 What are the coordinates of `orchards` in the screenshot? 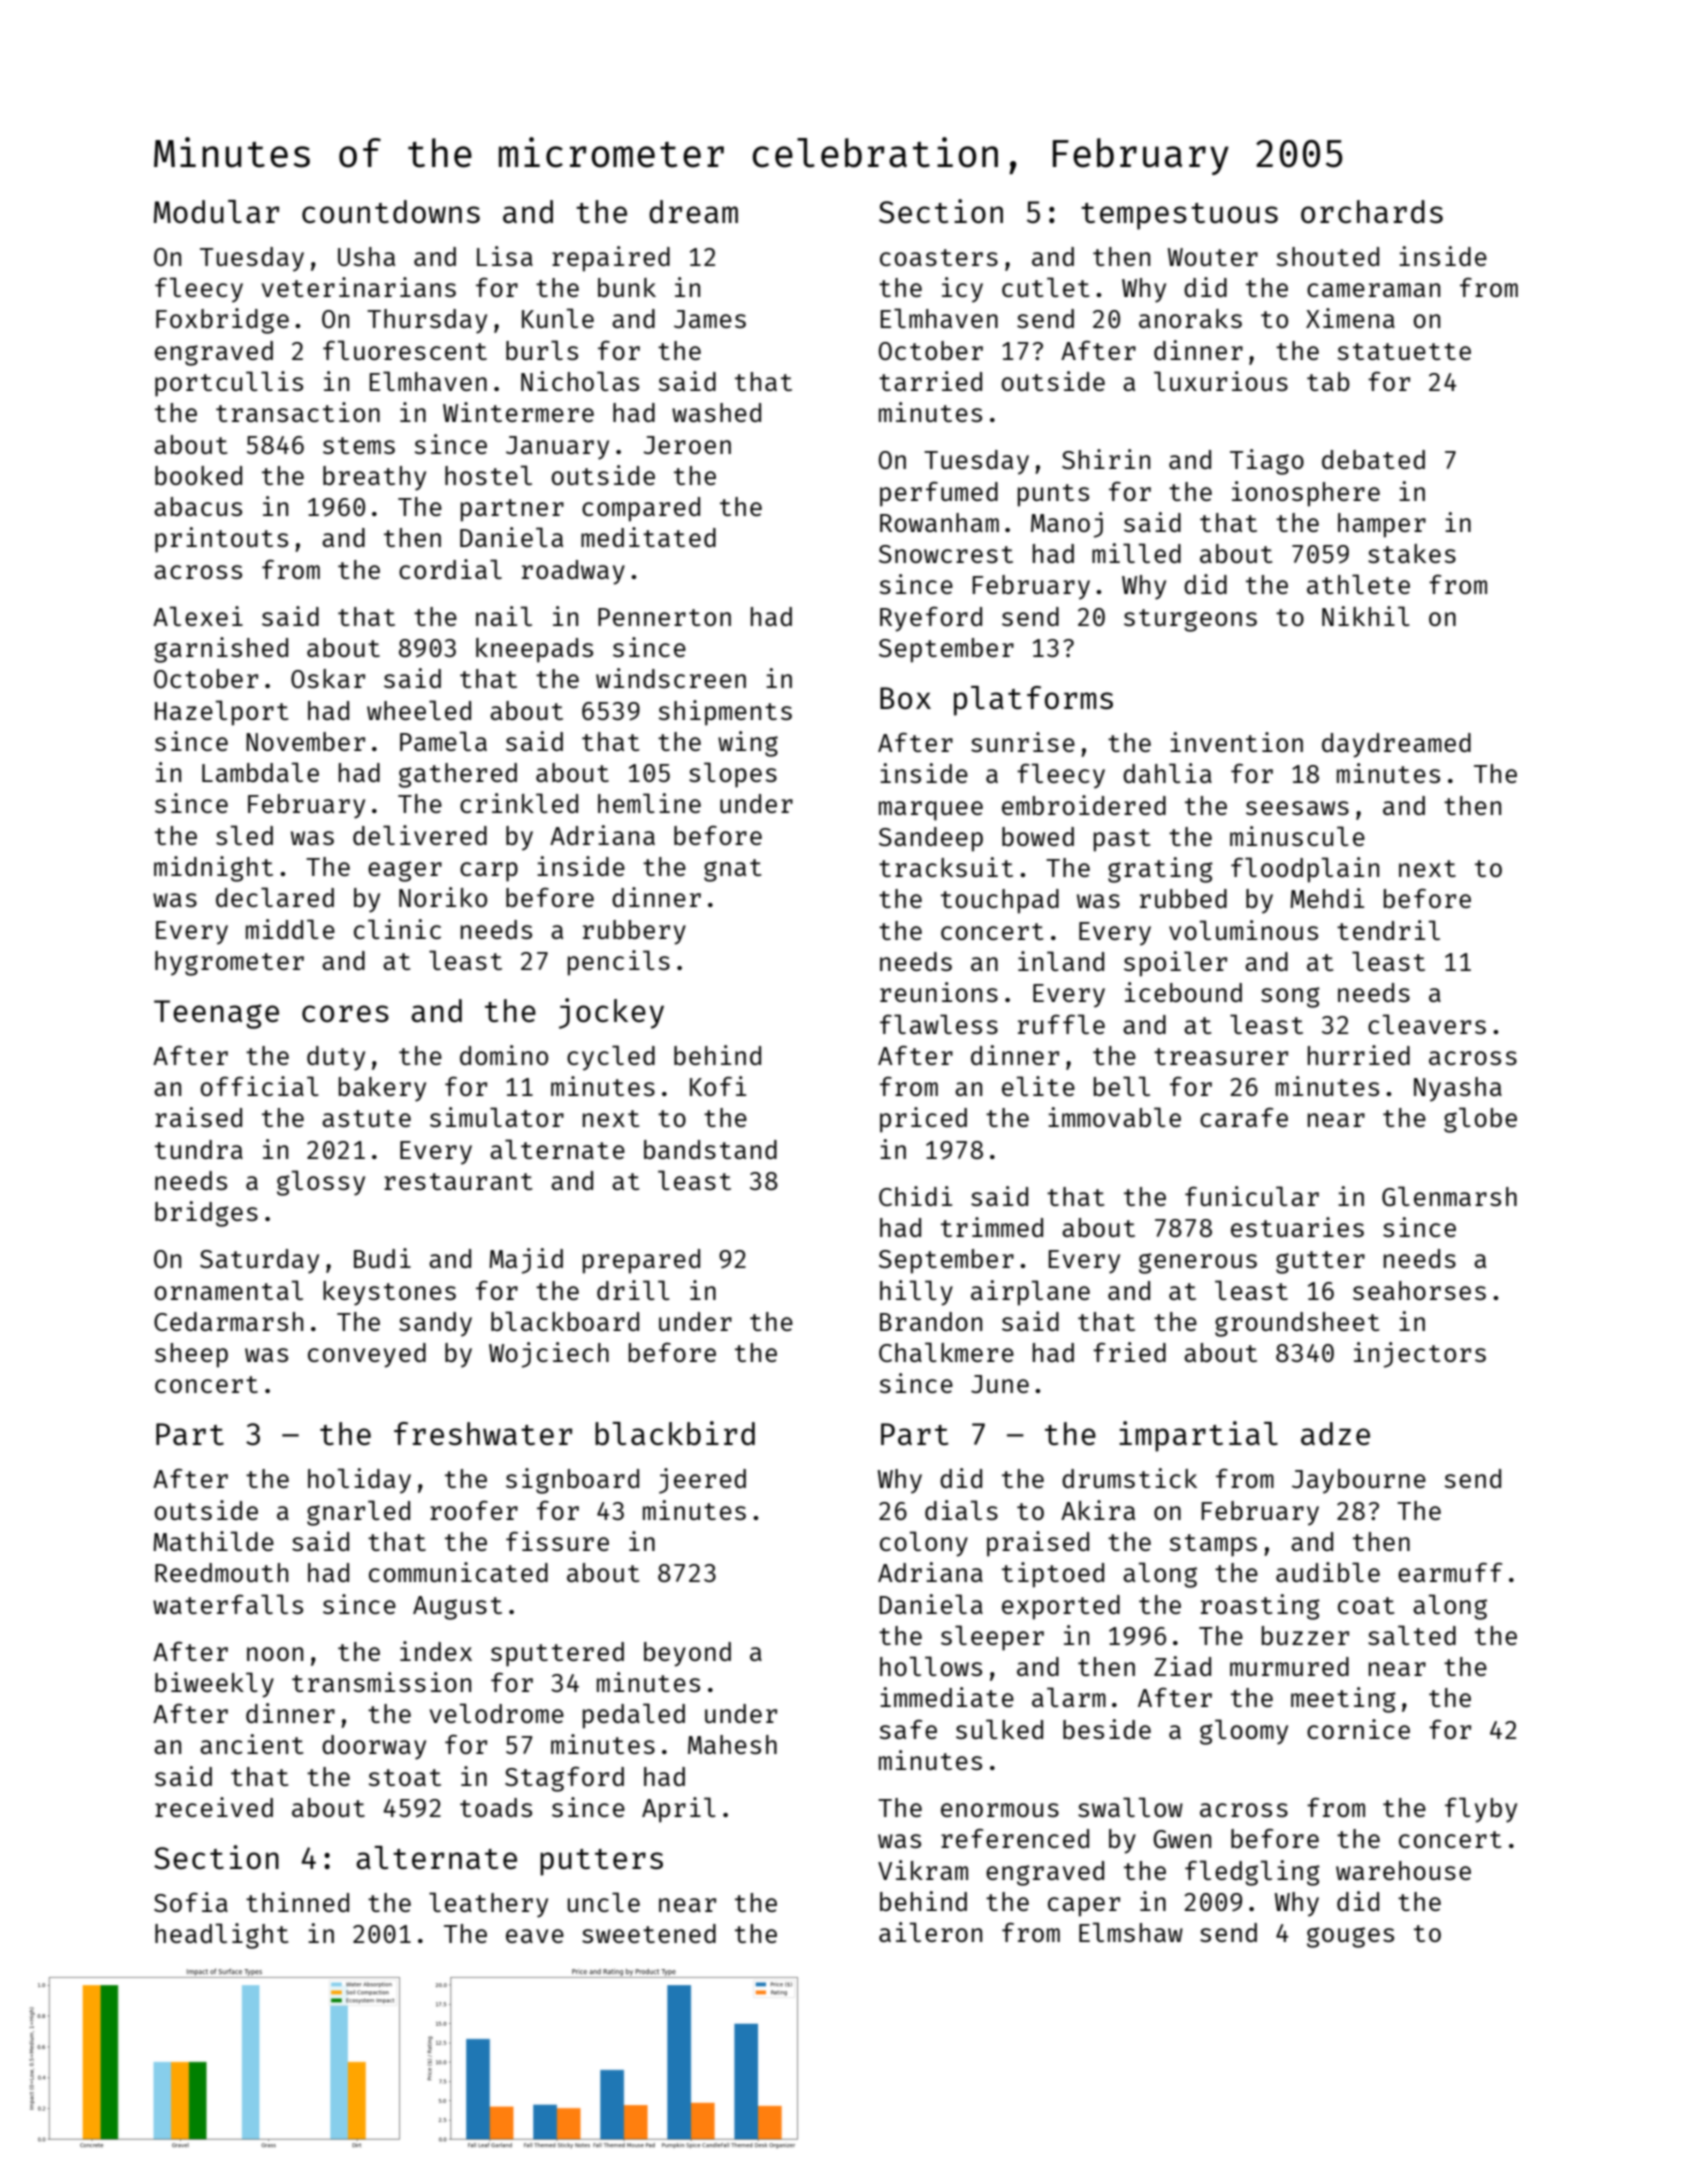 It's located at (1372, 211).
